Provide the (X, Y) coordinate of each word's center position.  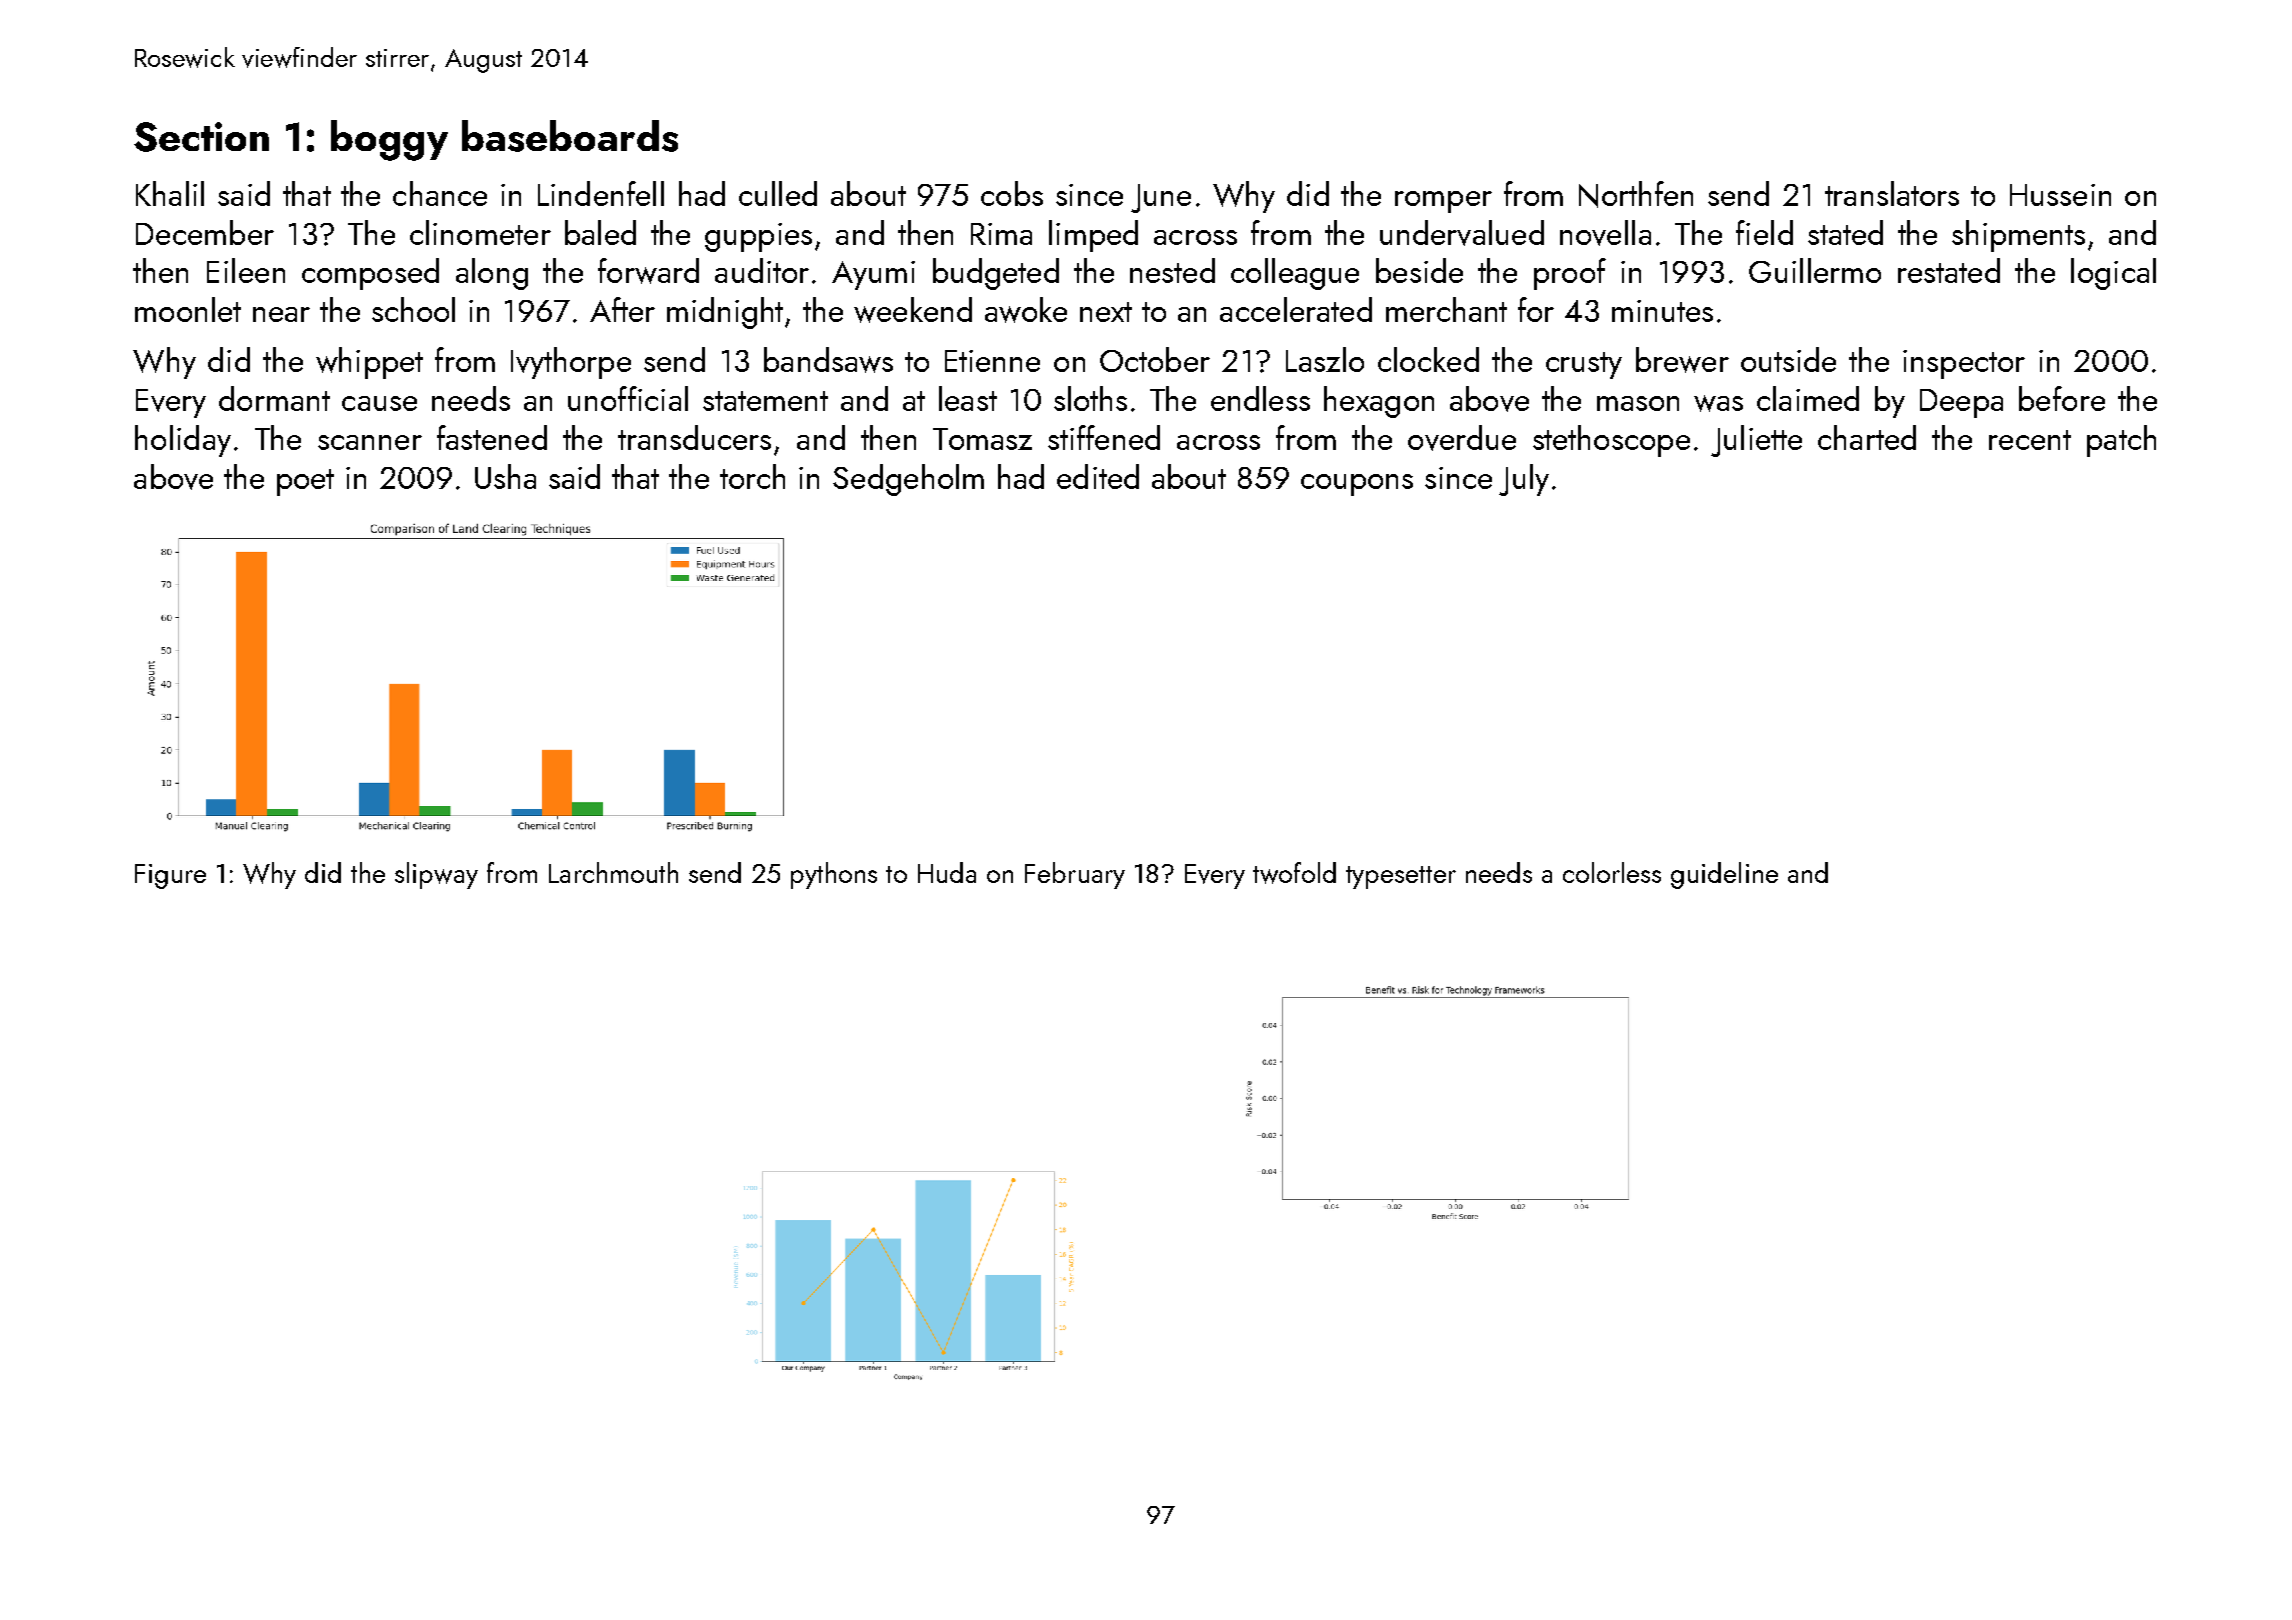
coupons (1357, 485)
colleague (1295, 274)
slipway (436, 875)
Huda (947, 872)
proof (1570, 274)
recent (2030, 440)
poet (305, 482)
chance (440, 193)
